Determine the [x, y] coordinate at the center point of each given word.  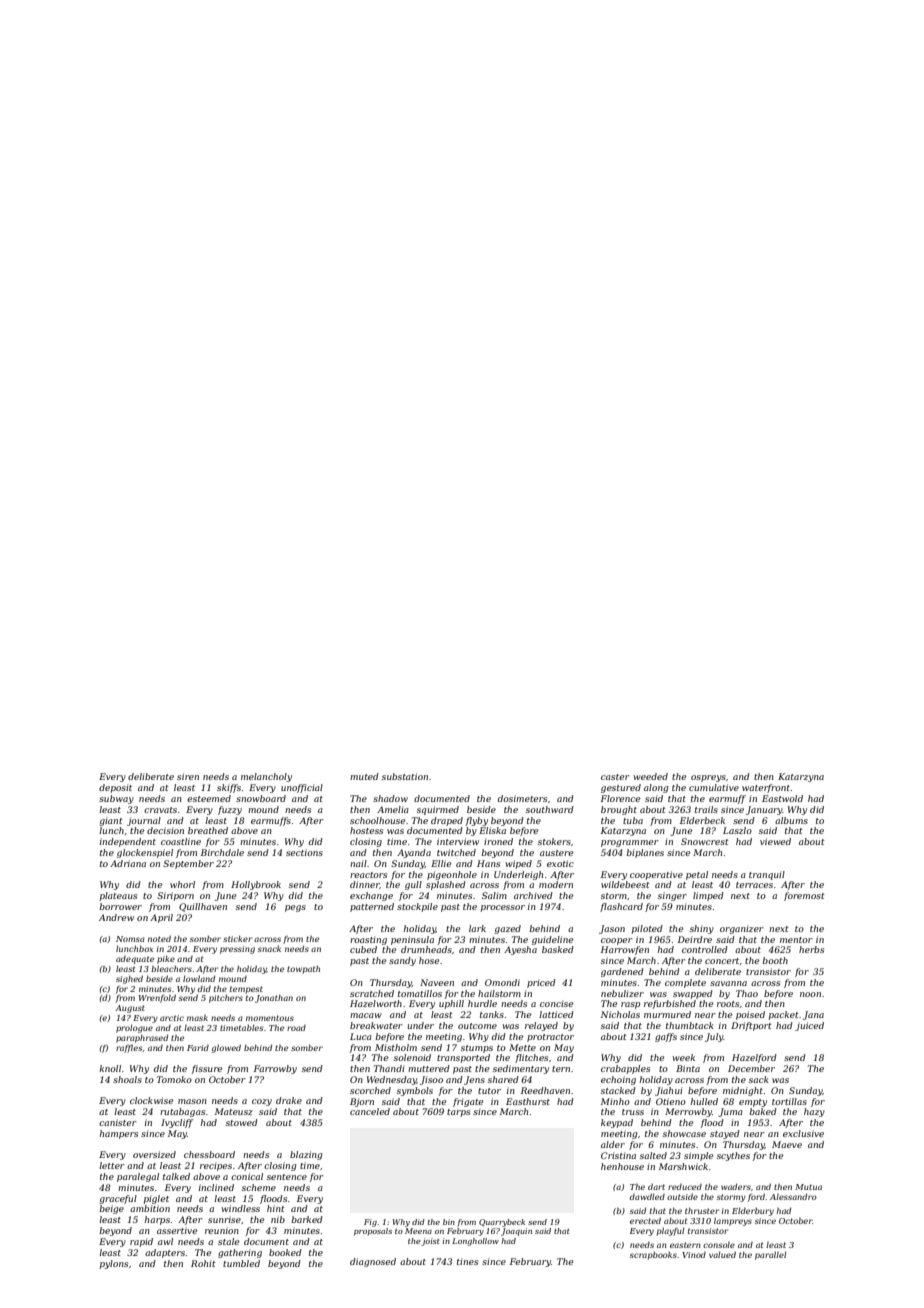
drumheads [426, 949]
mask [197, 1018]
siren [188, 776]
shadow [390, 798]
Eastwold [782, 798]
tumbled [241, 1263]
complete [685, 983]
